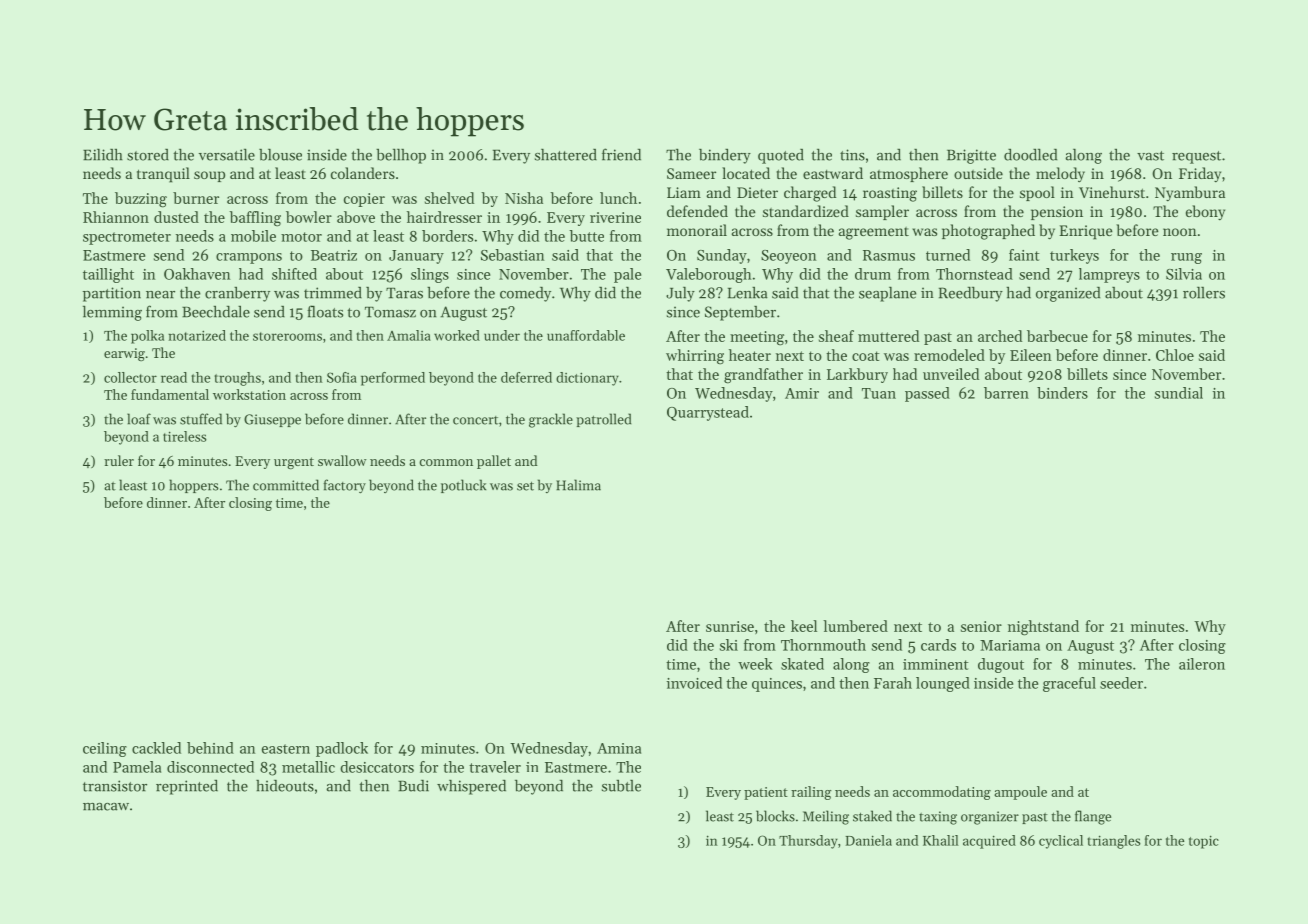 This image has height=924, width=1308. Describe the element at coordinates (1043, 628) in the image. I see `nightstand` at that location.
